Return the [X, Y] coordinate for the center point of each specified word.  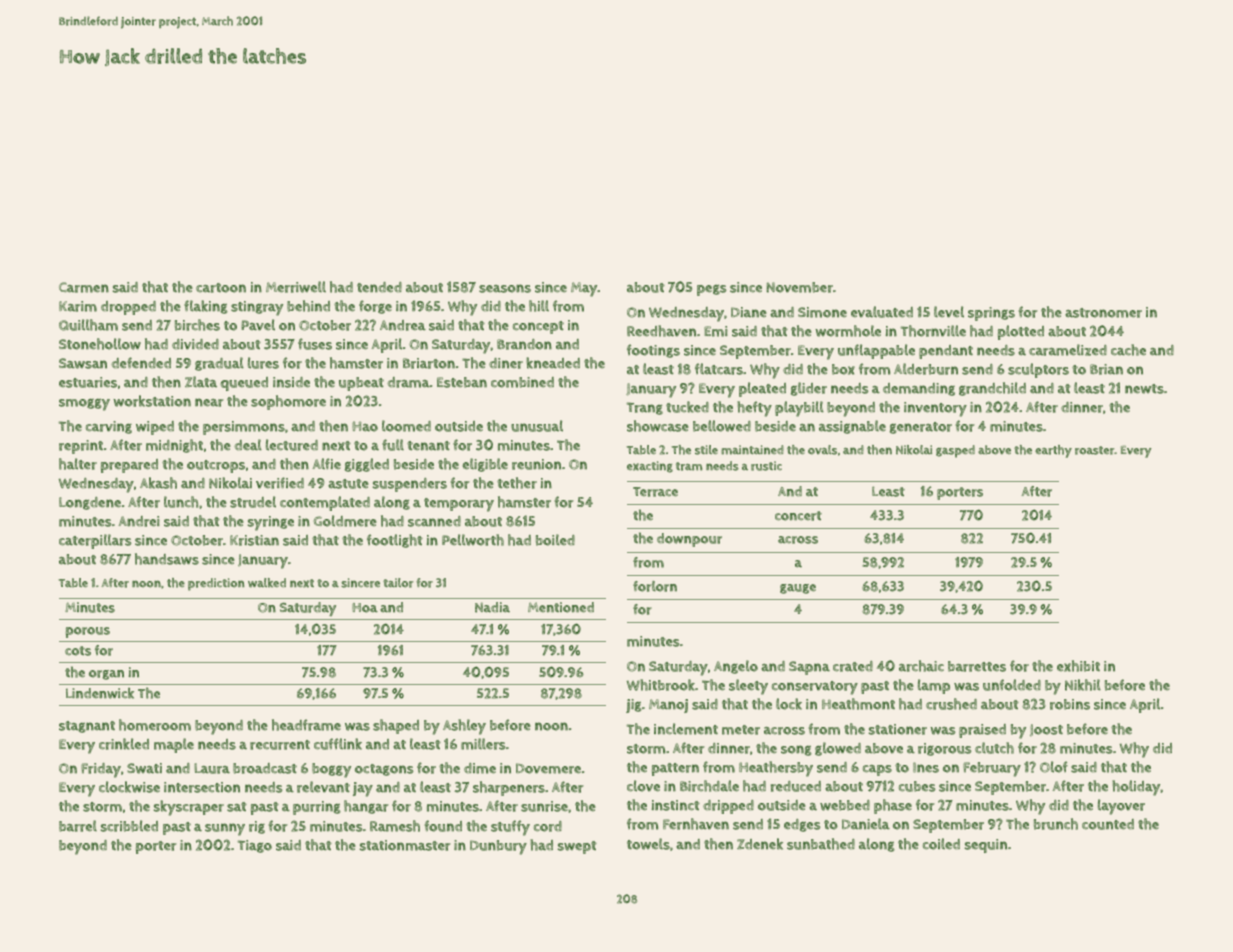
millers [483, 744]
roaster [1095, 450]
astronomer [1103, 313]
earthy [1053, 451]
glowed [838, 749]
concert [798, 516]
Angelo [736, 667]
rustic [766, 466]
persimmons [244, 428]
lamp [934, 686]
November [800, 287]
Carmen [84, 287]
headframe [306, 725]
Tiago [255, 846]
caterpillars [95, 541]
